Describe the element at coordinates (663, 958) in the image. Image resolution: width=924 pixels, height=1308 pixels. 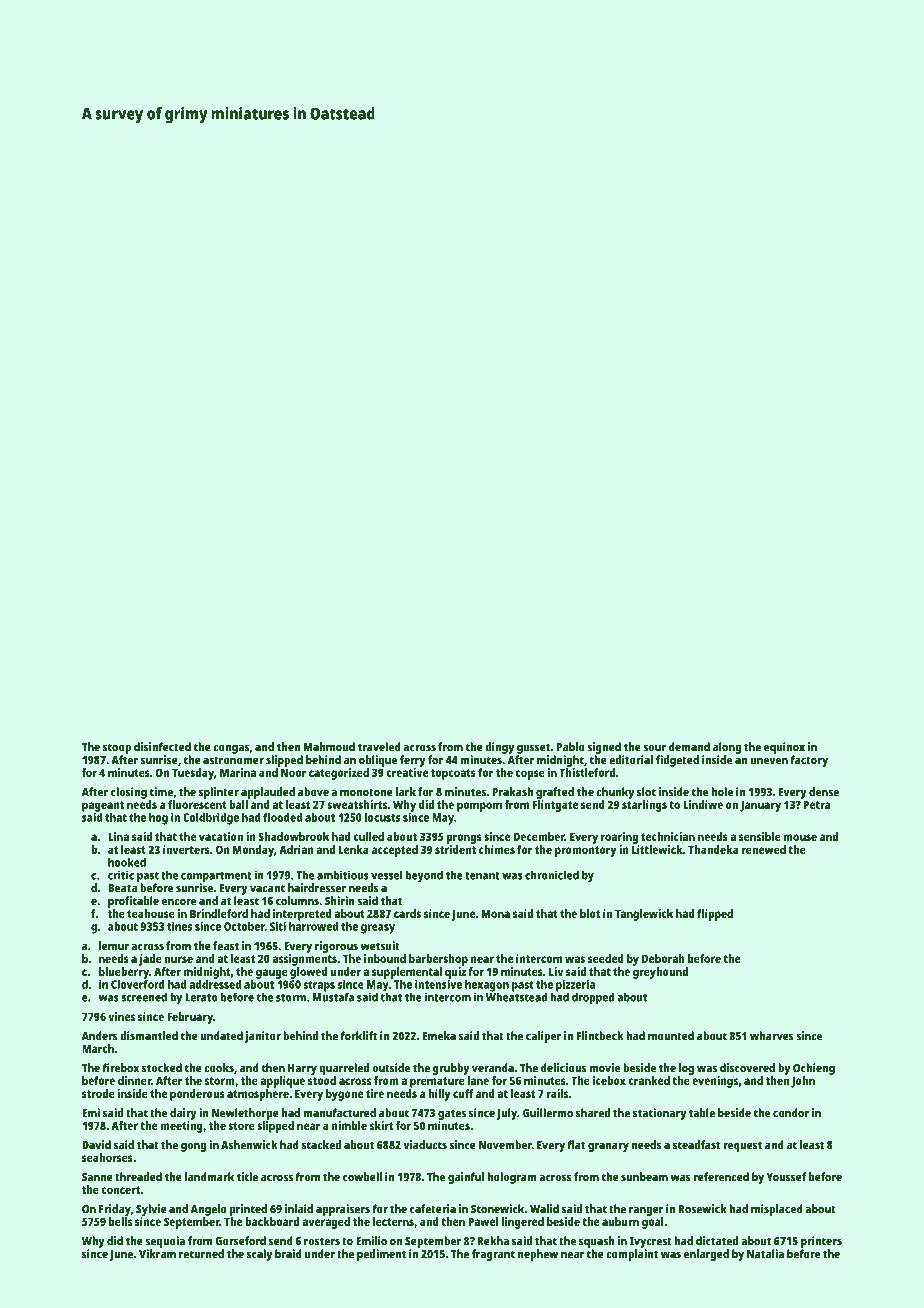
I see `Deborah` at that location.
